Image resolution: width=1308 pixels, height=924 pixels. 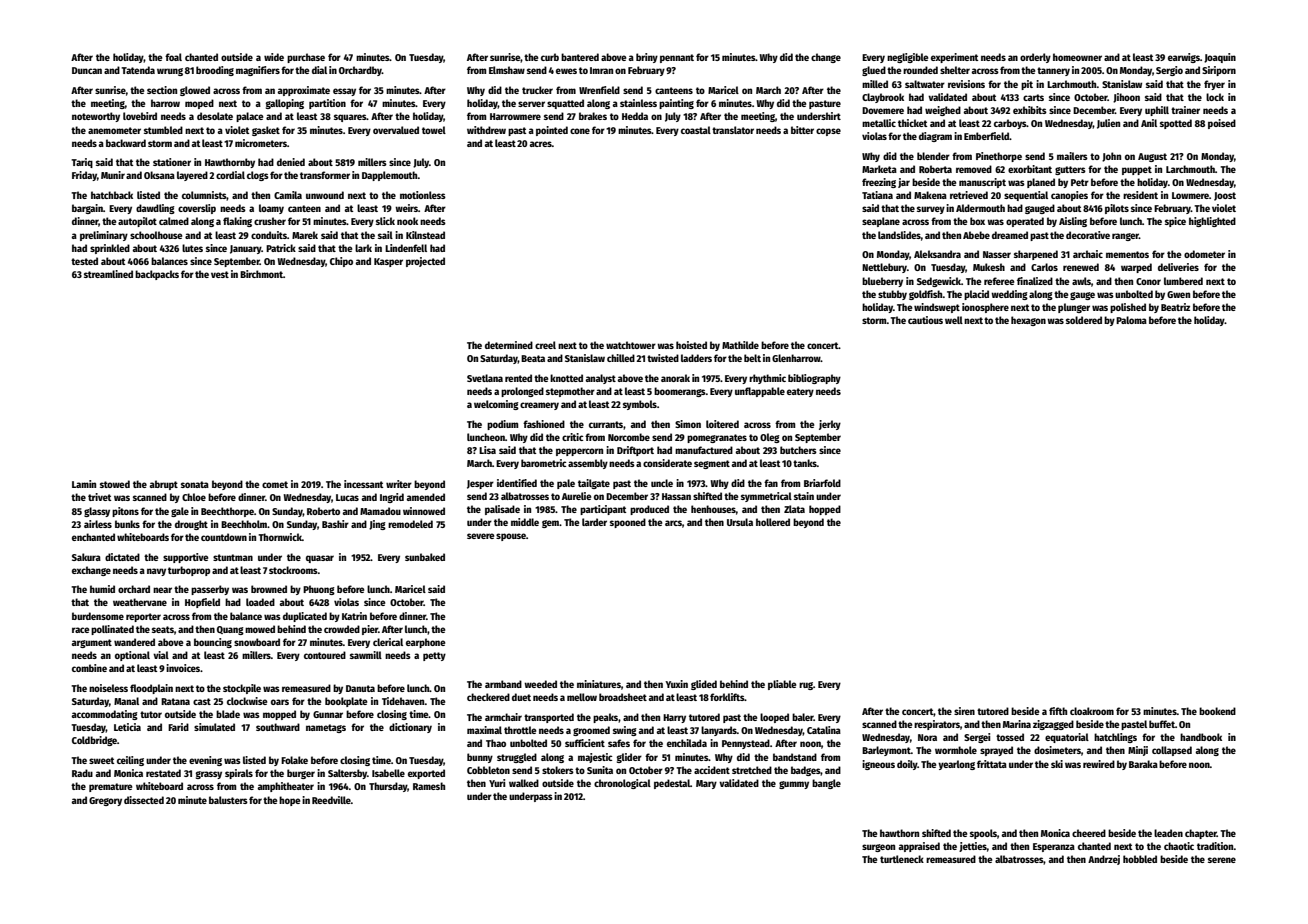 What do you see at coordinates (214, 727) in the screenshot?
I see `simulated` at bounding box center [214, 727].
